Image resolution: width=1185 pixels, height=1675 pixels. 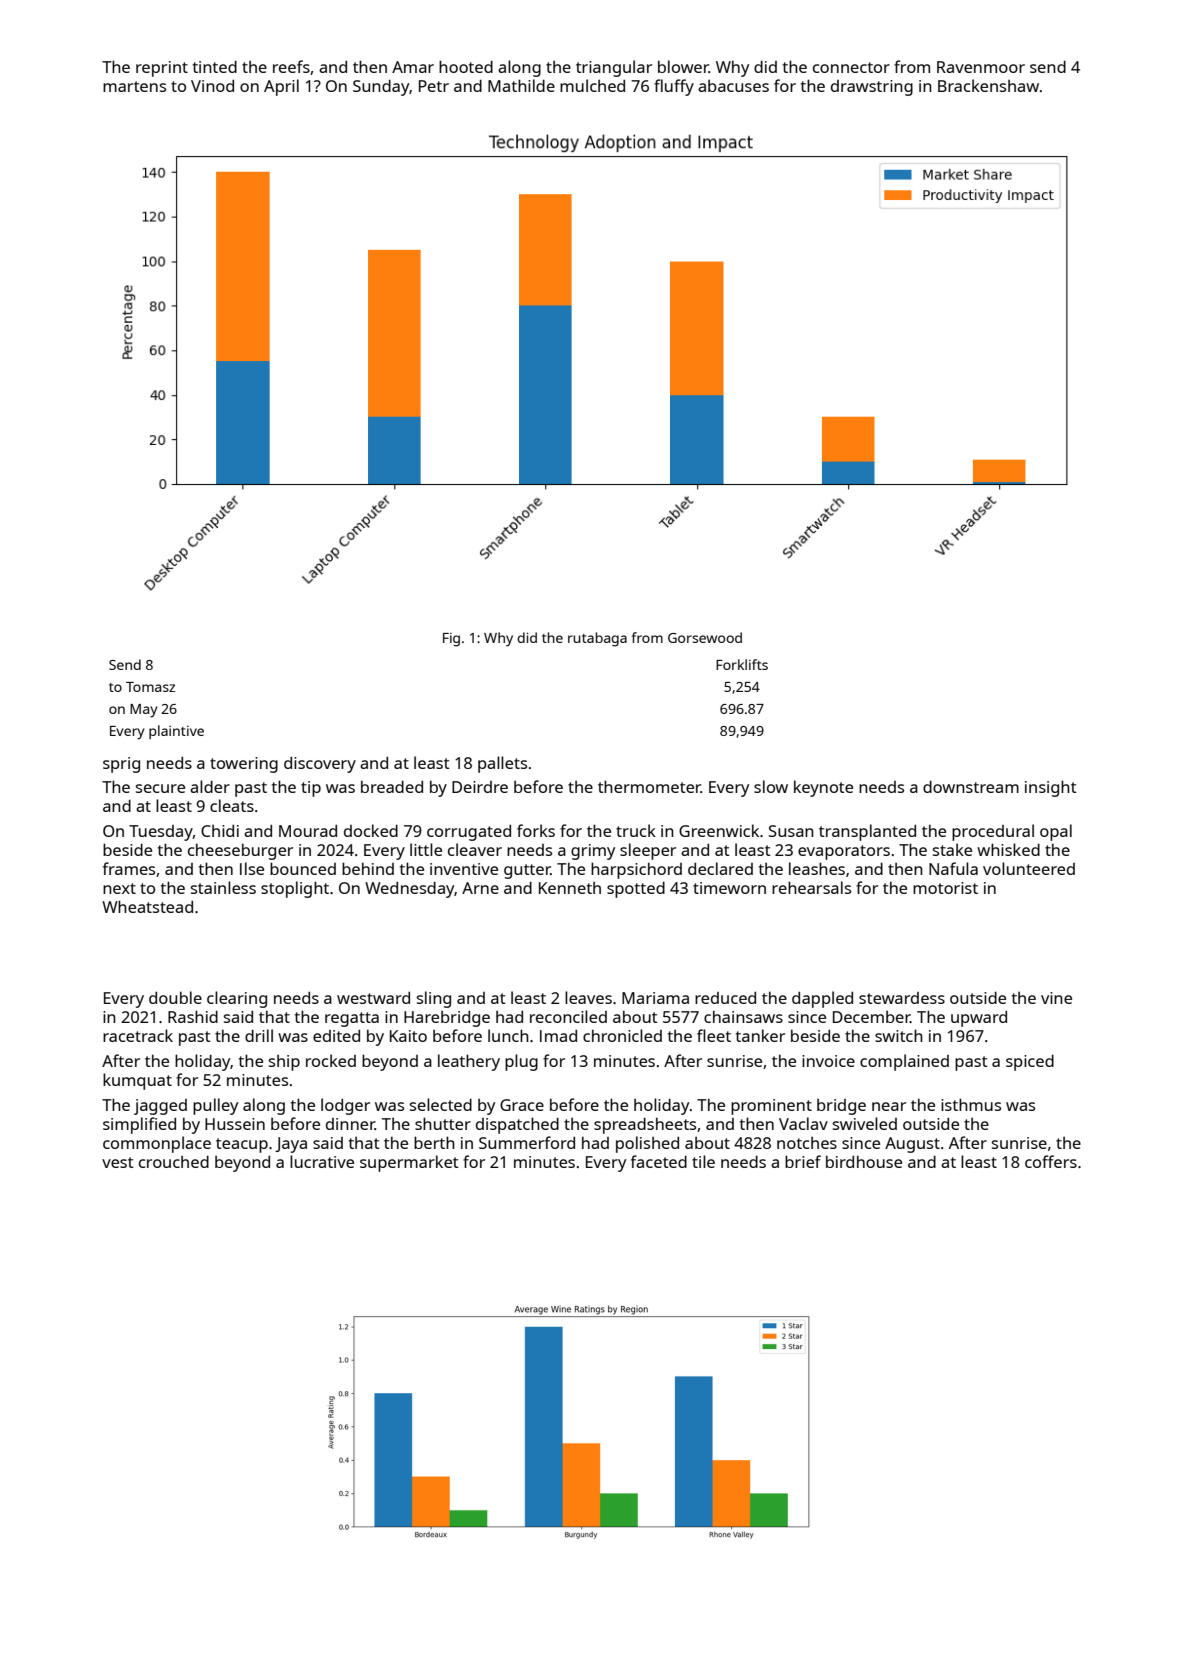 I want to click on volunteered, so click(x=1029, y=868).
